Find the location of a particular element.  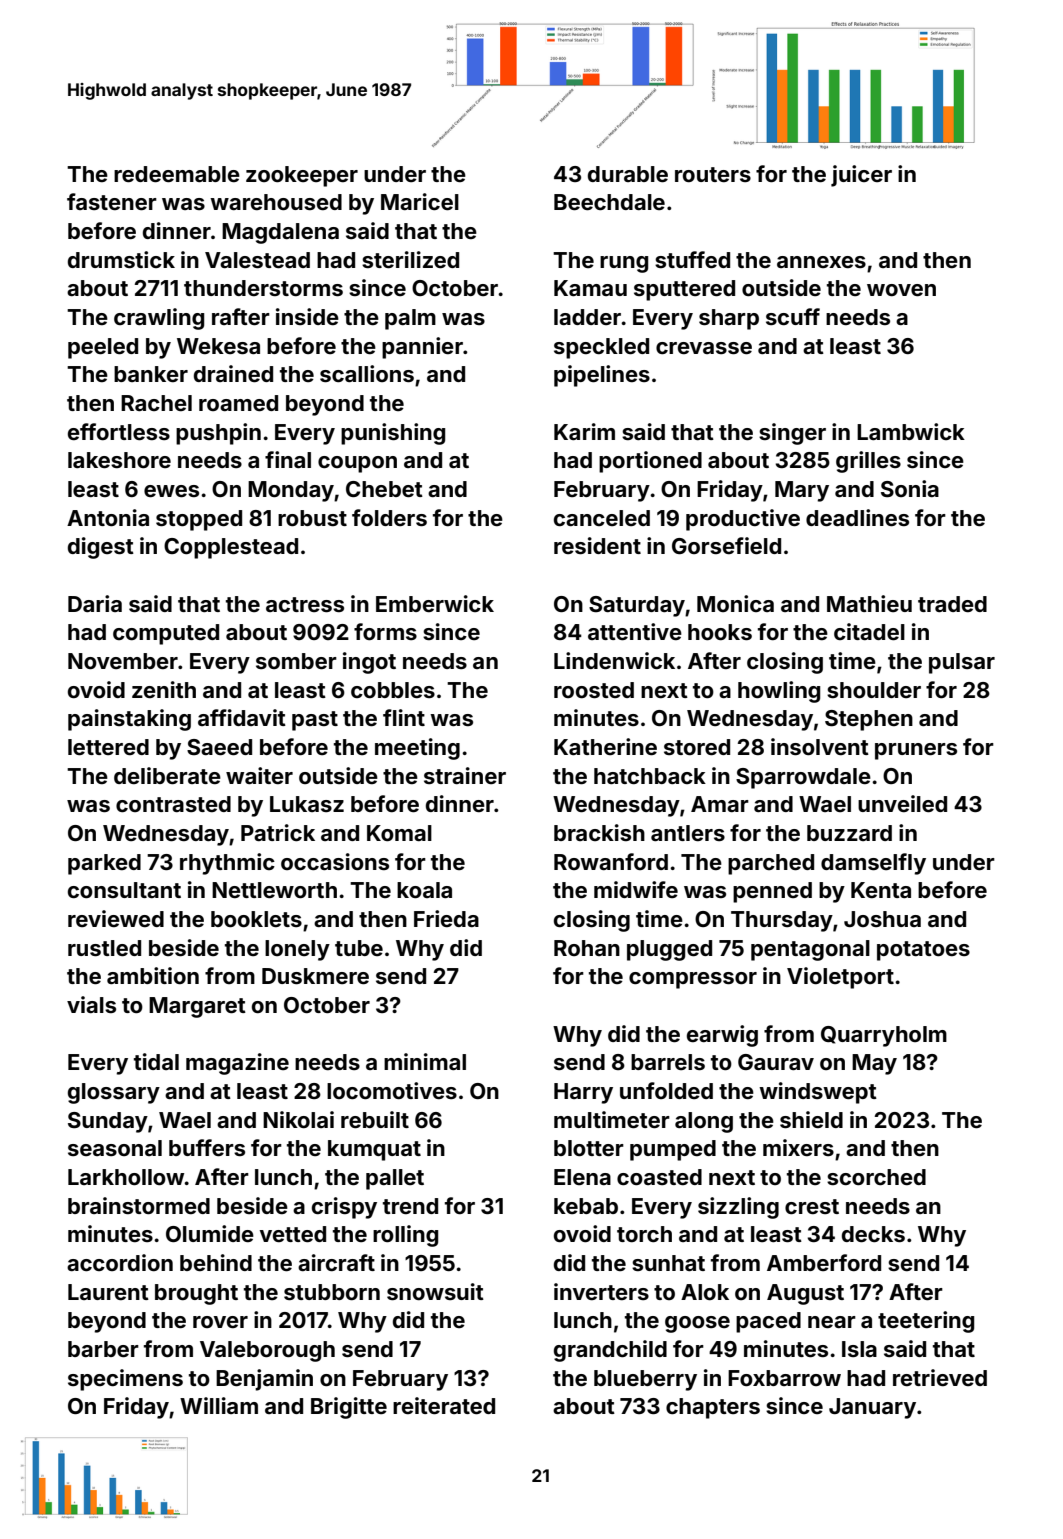

pruners is located at coordinates (916, 751).
